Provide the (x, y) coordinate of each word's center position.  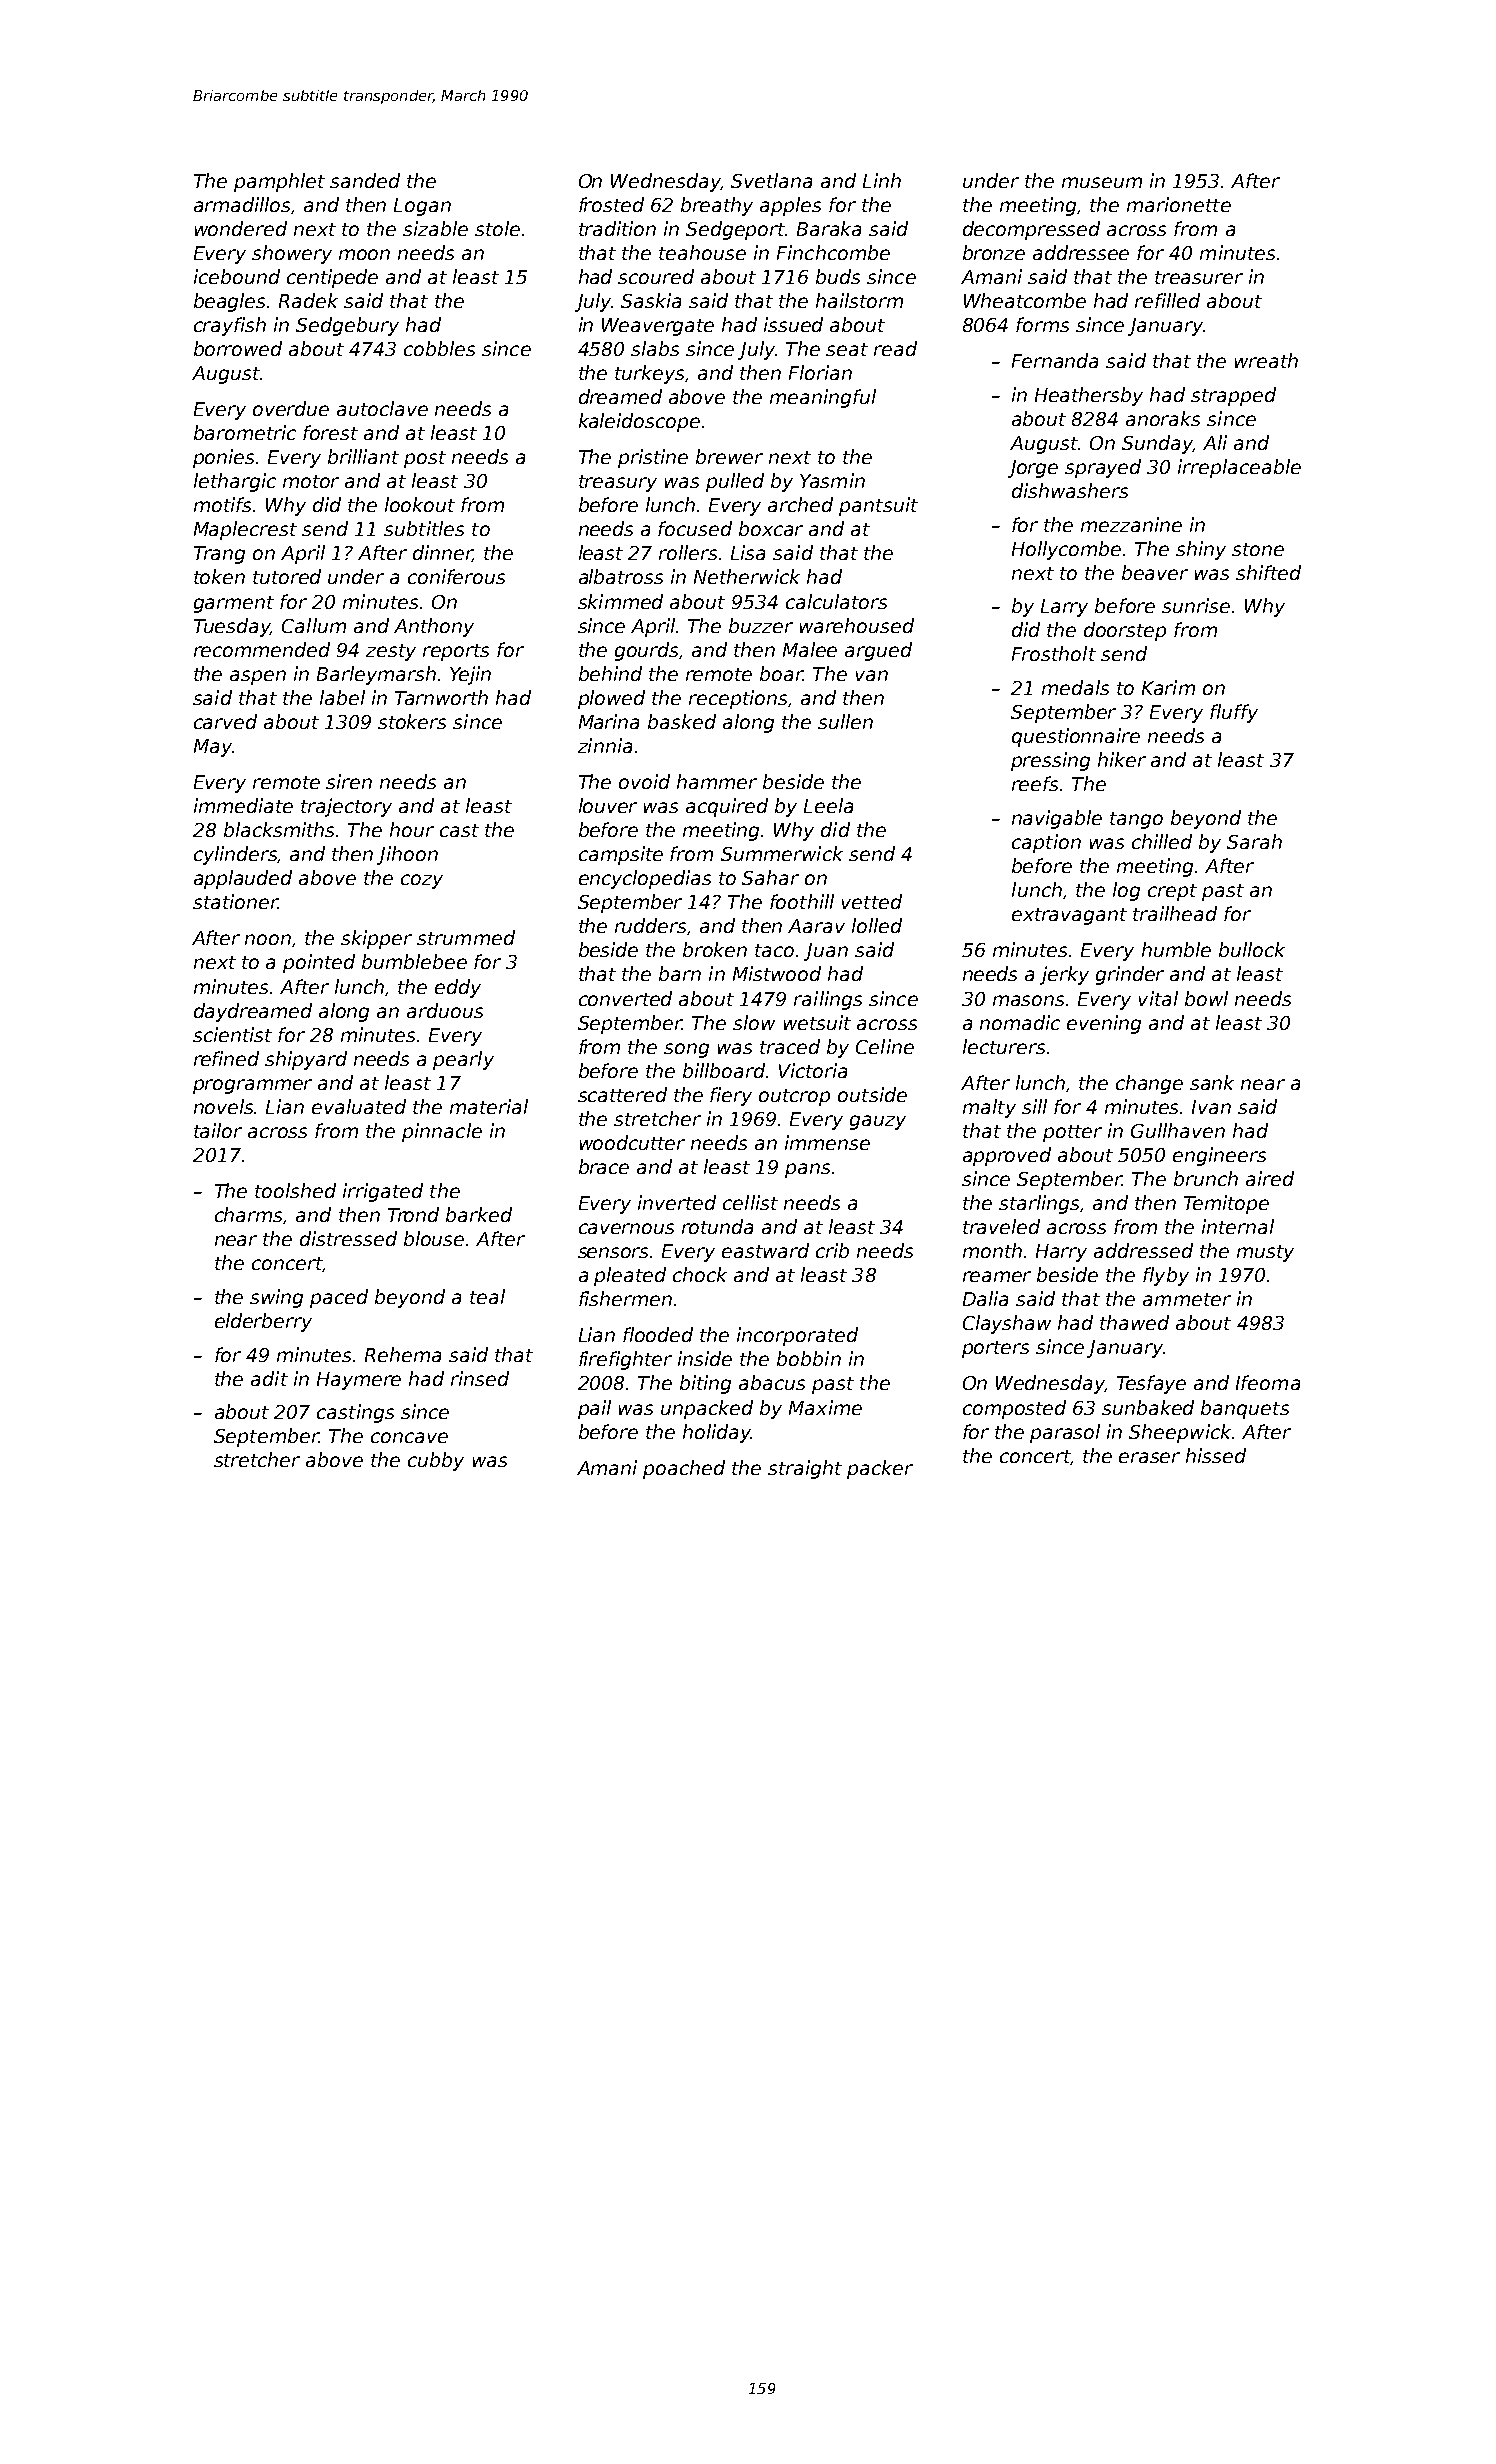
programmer (252, 1086)
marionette (1179, 204)
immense (827, 1142)
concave (409, 1437)
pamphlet (279, 182)
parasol (1065, 1433)
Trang (219, 555)
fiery (731, 1096)
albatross (621, 576)
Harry (1061, 1253)
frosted (611, 204)
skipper (376, 939)
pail (594, 1409)
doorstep (1125, 631)
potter (1072, 1133)
